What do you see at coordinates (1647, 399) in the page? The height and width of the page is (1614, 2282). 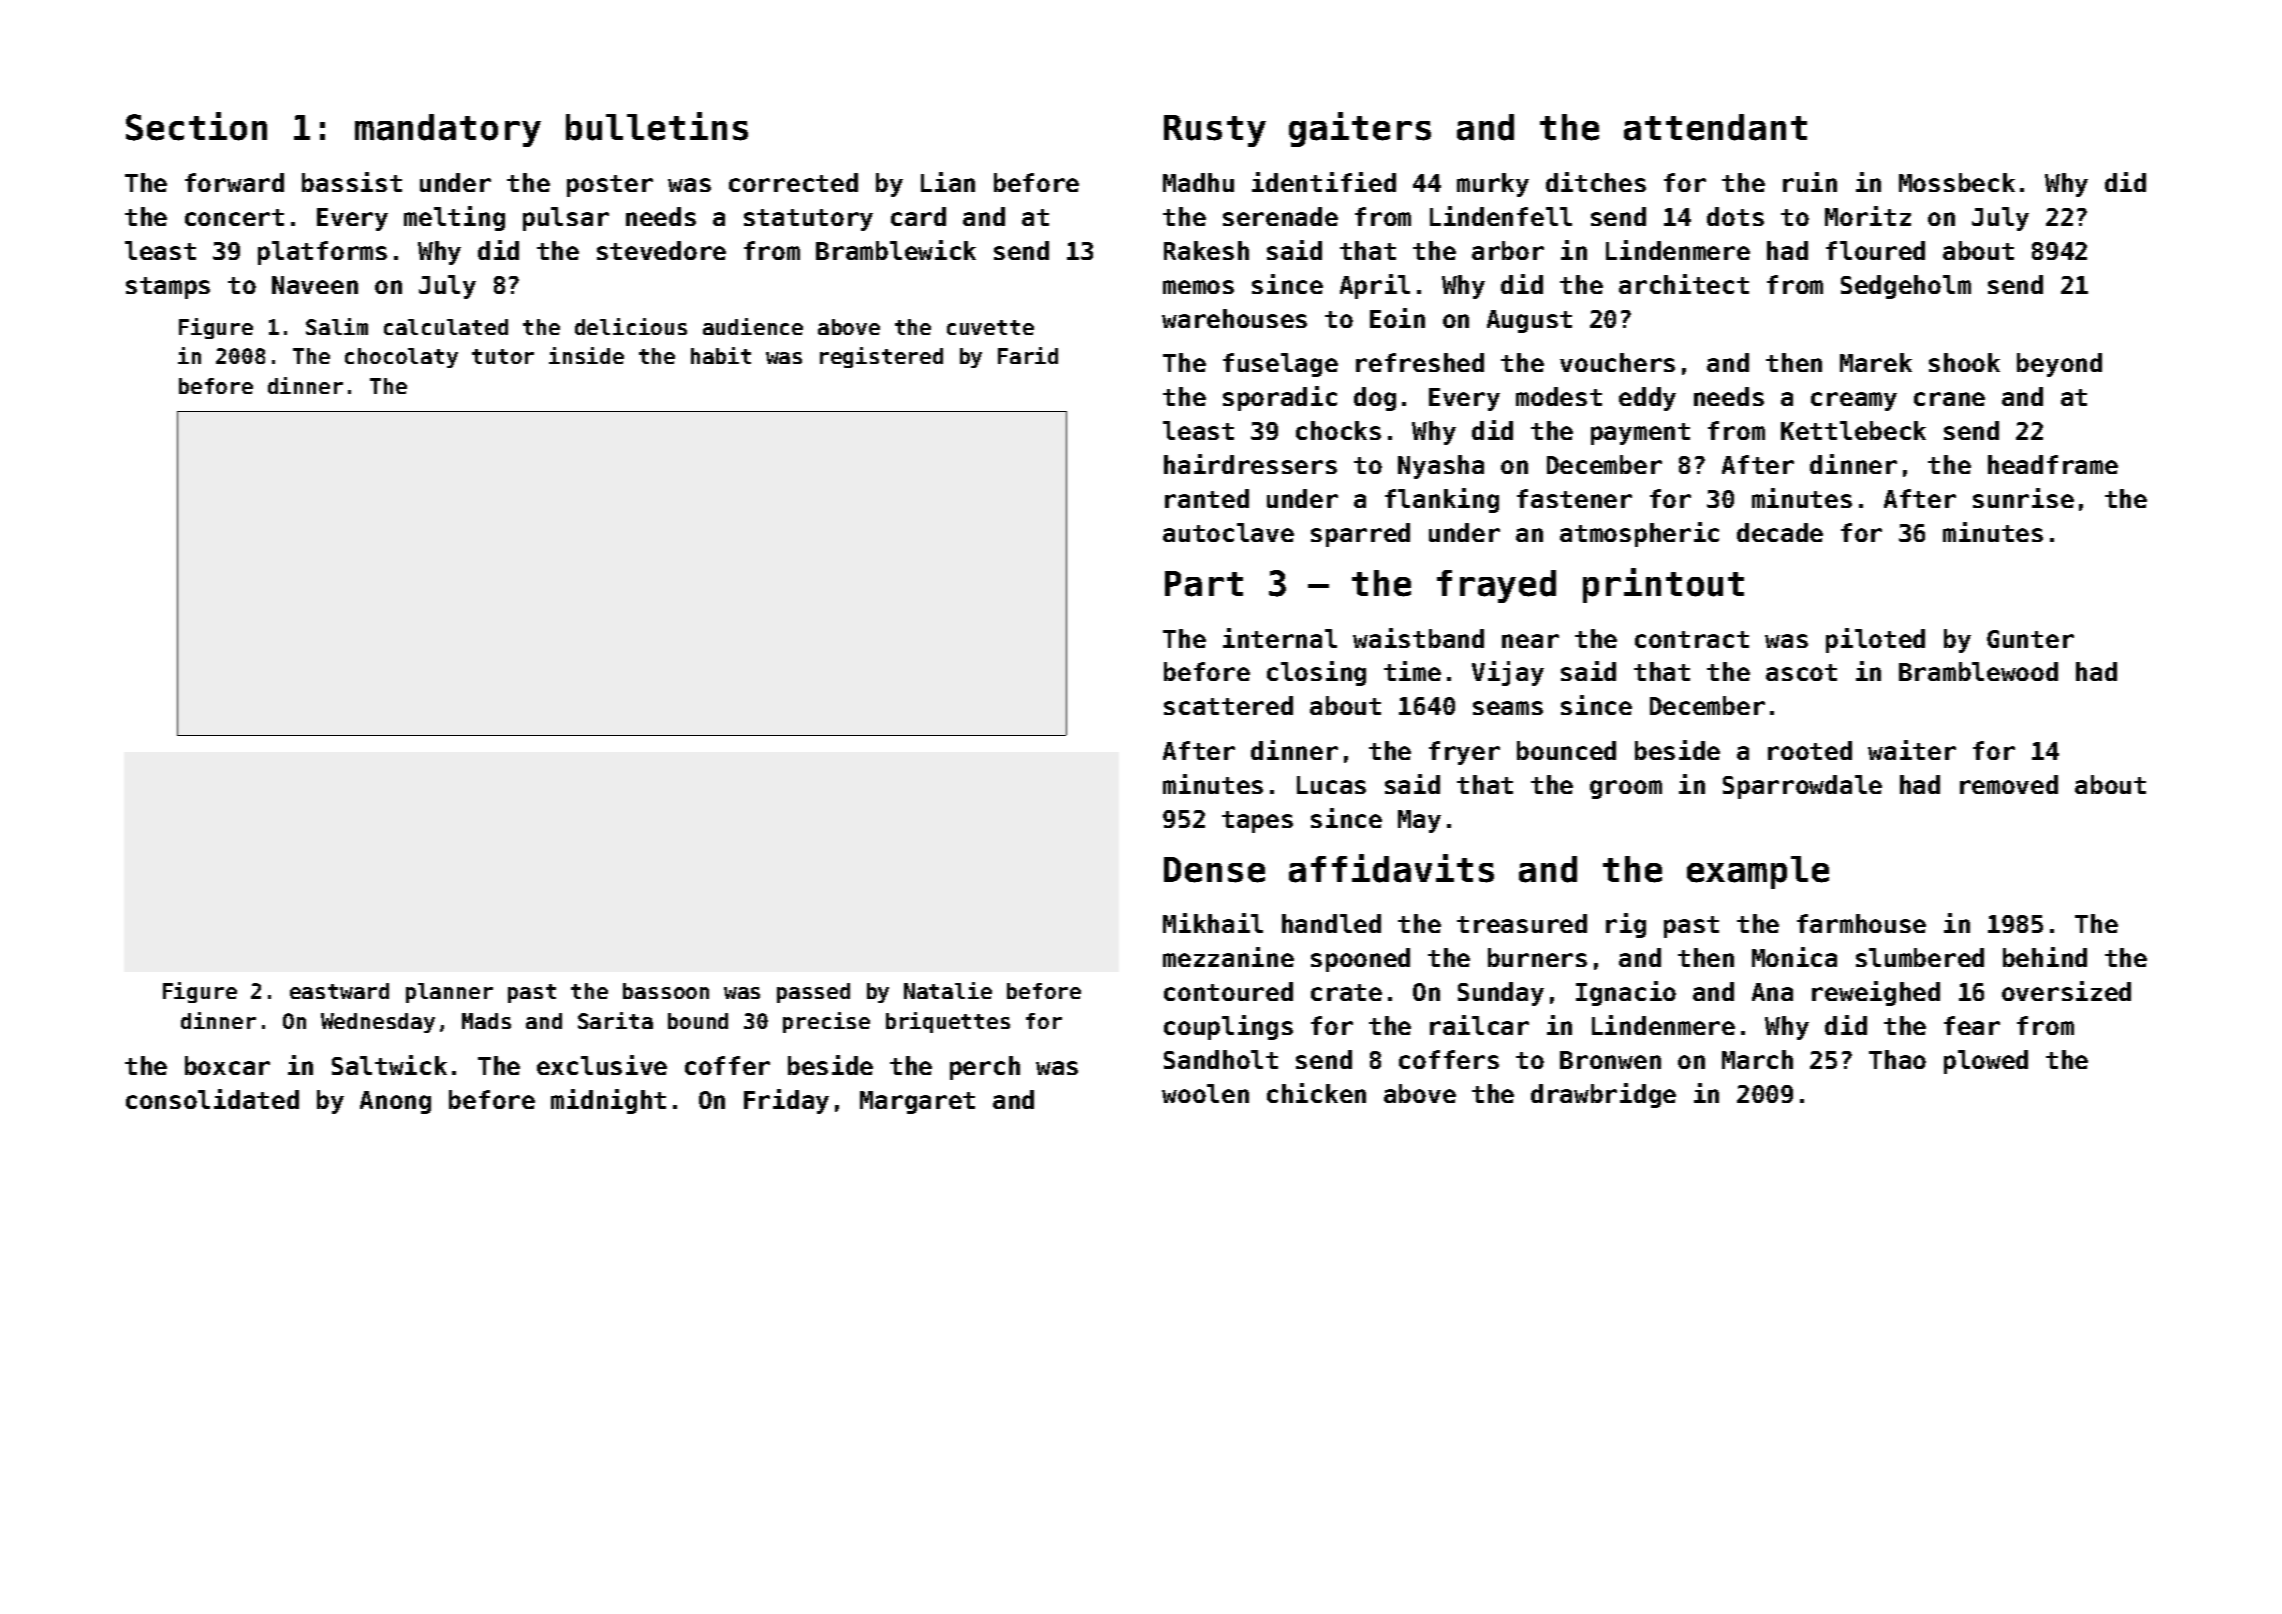 I see `eddy` at bounding box center [1647, 399].
